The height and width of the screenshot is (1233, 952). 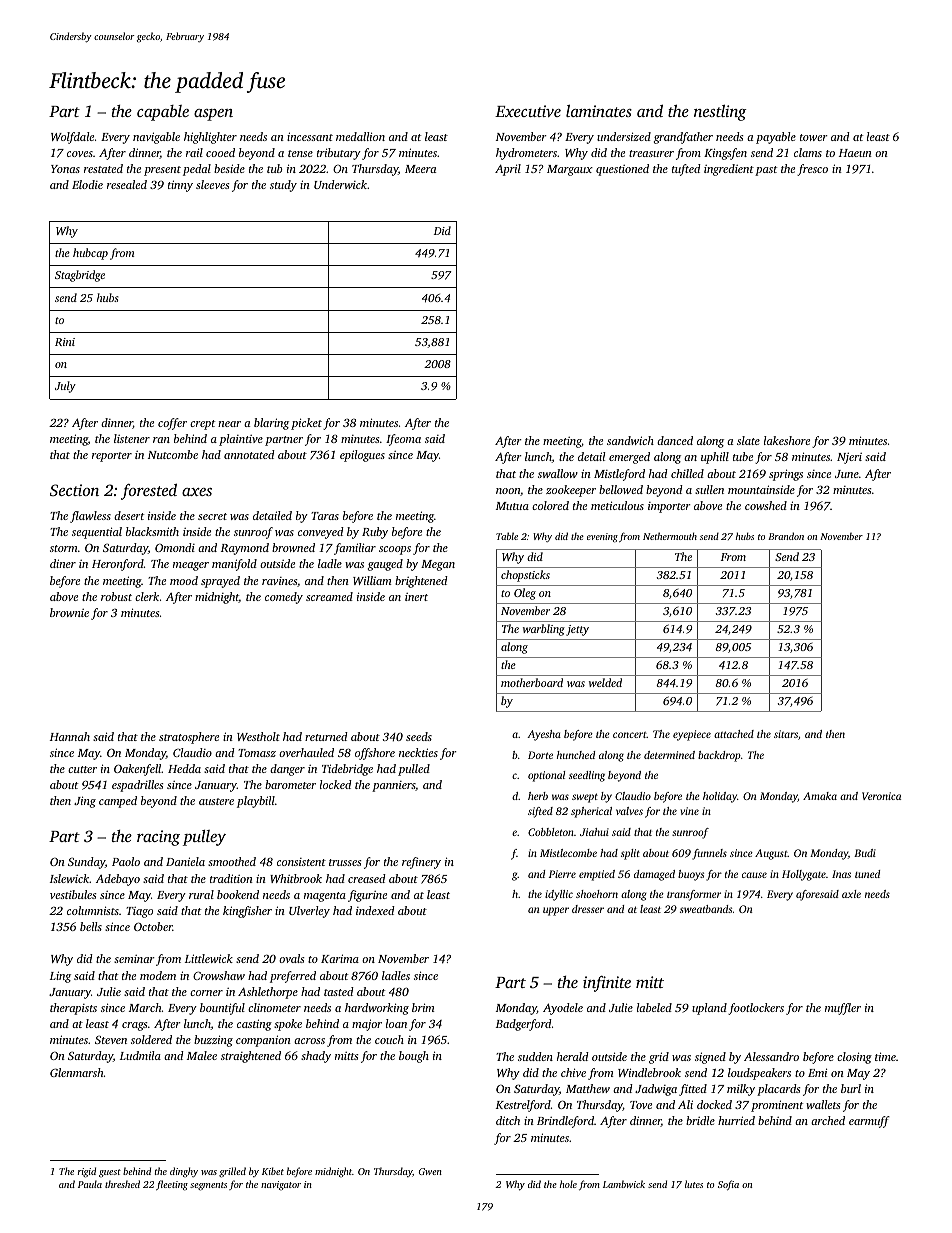 What do you see at coordinates (630, 440) in the screenshot?
I see `sandwich` at bounding box center [630, 440].
